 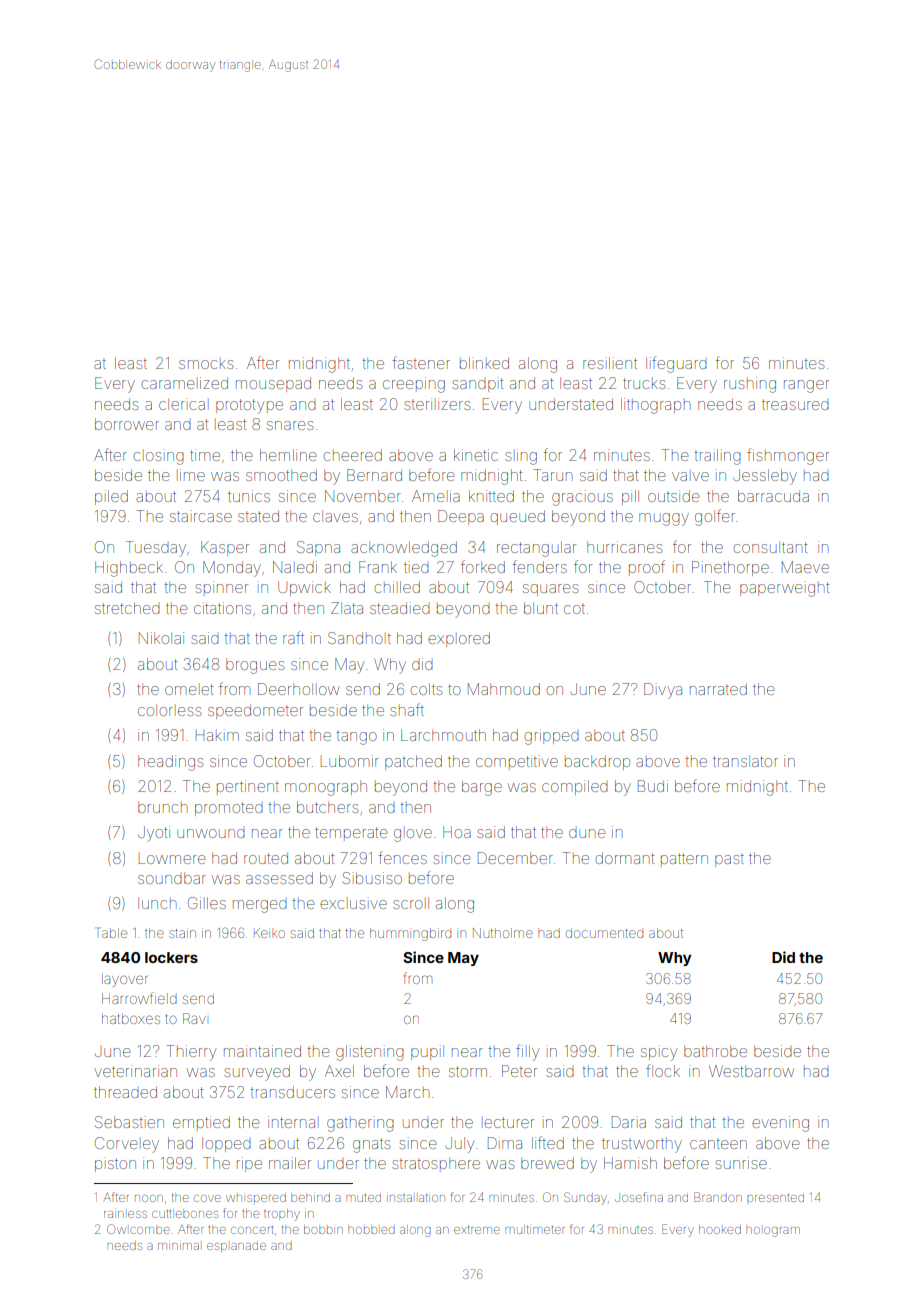 I want to click on extreme, so click(x=477, y=1230).
